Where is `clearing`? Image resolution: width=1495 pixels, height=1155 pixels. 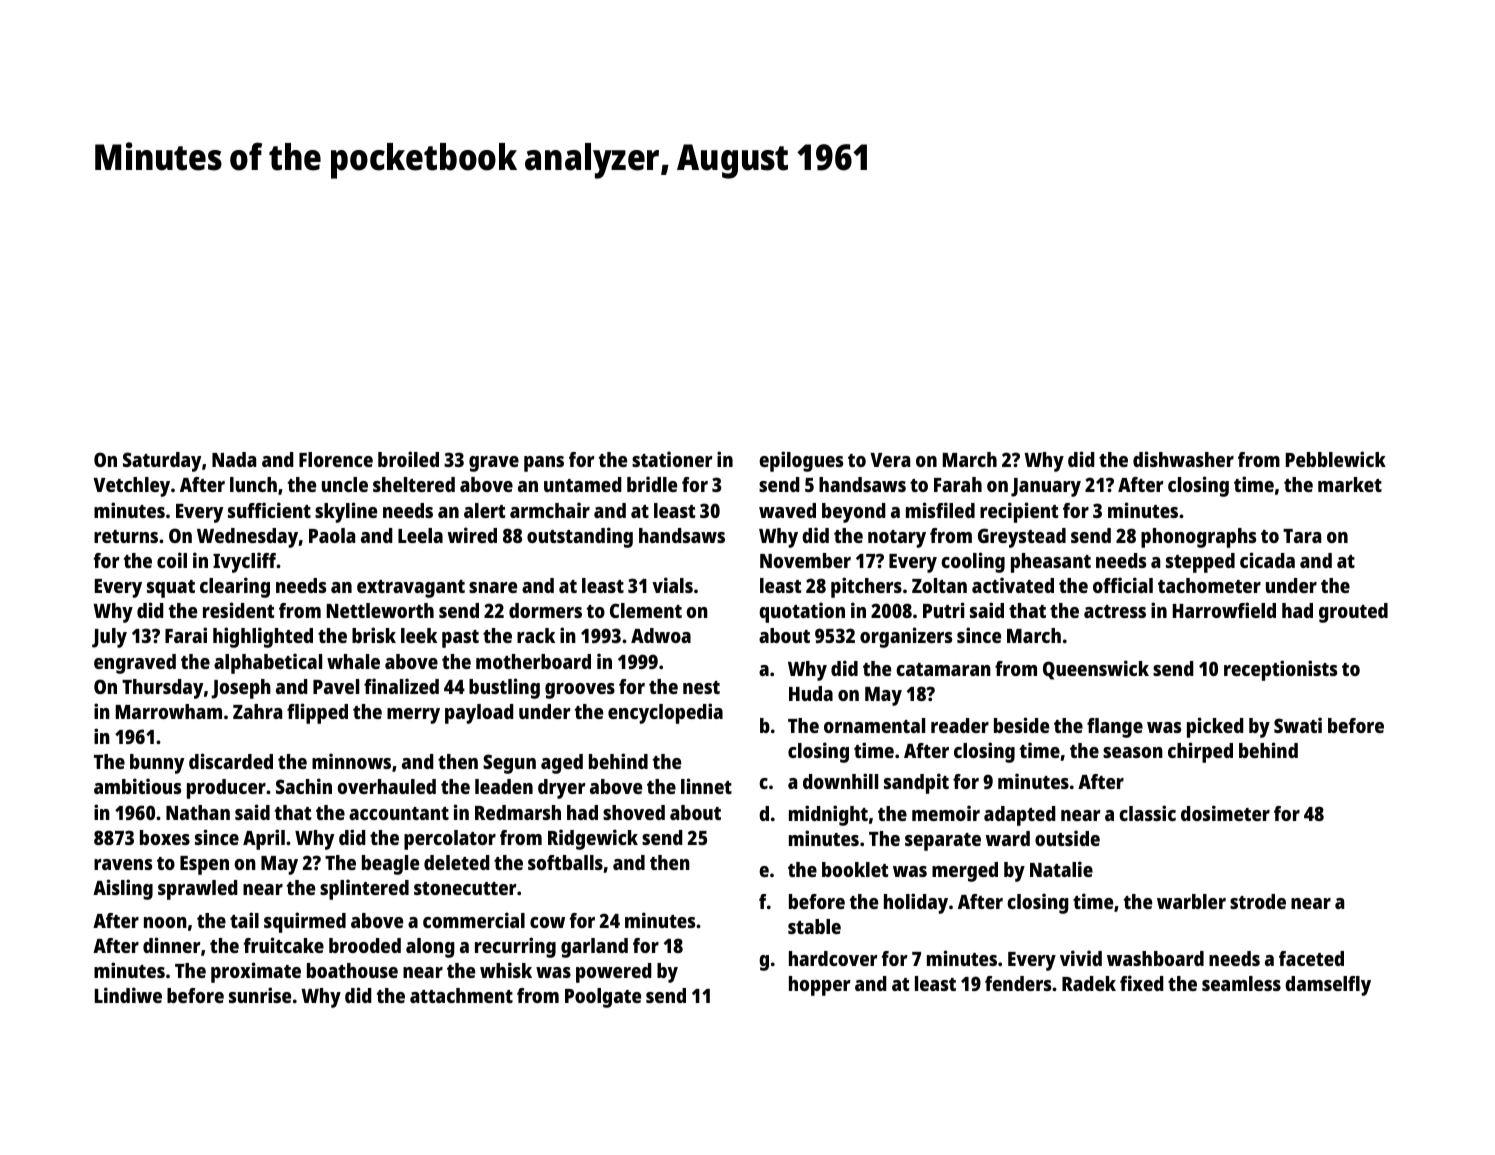
clearing is located at coordinates (235, 587).
